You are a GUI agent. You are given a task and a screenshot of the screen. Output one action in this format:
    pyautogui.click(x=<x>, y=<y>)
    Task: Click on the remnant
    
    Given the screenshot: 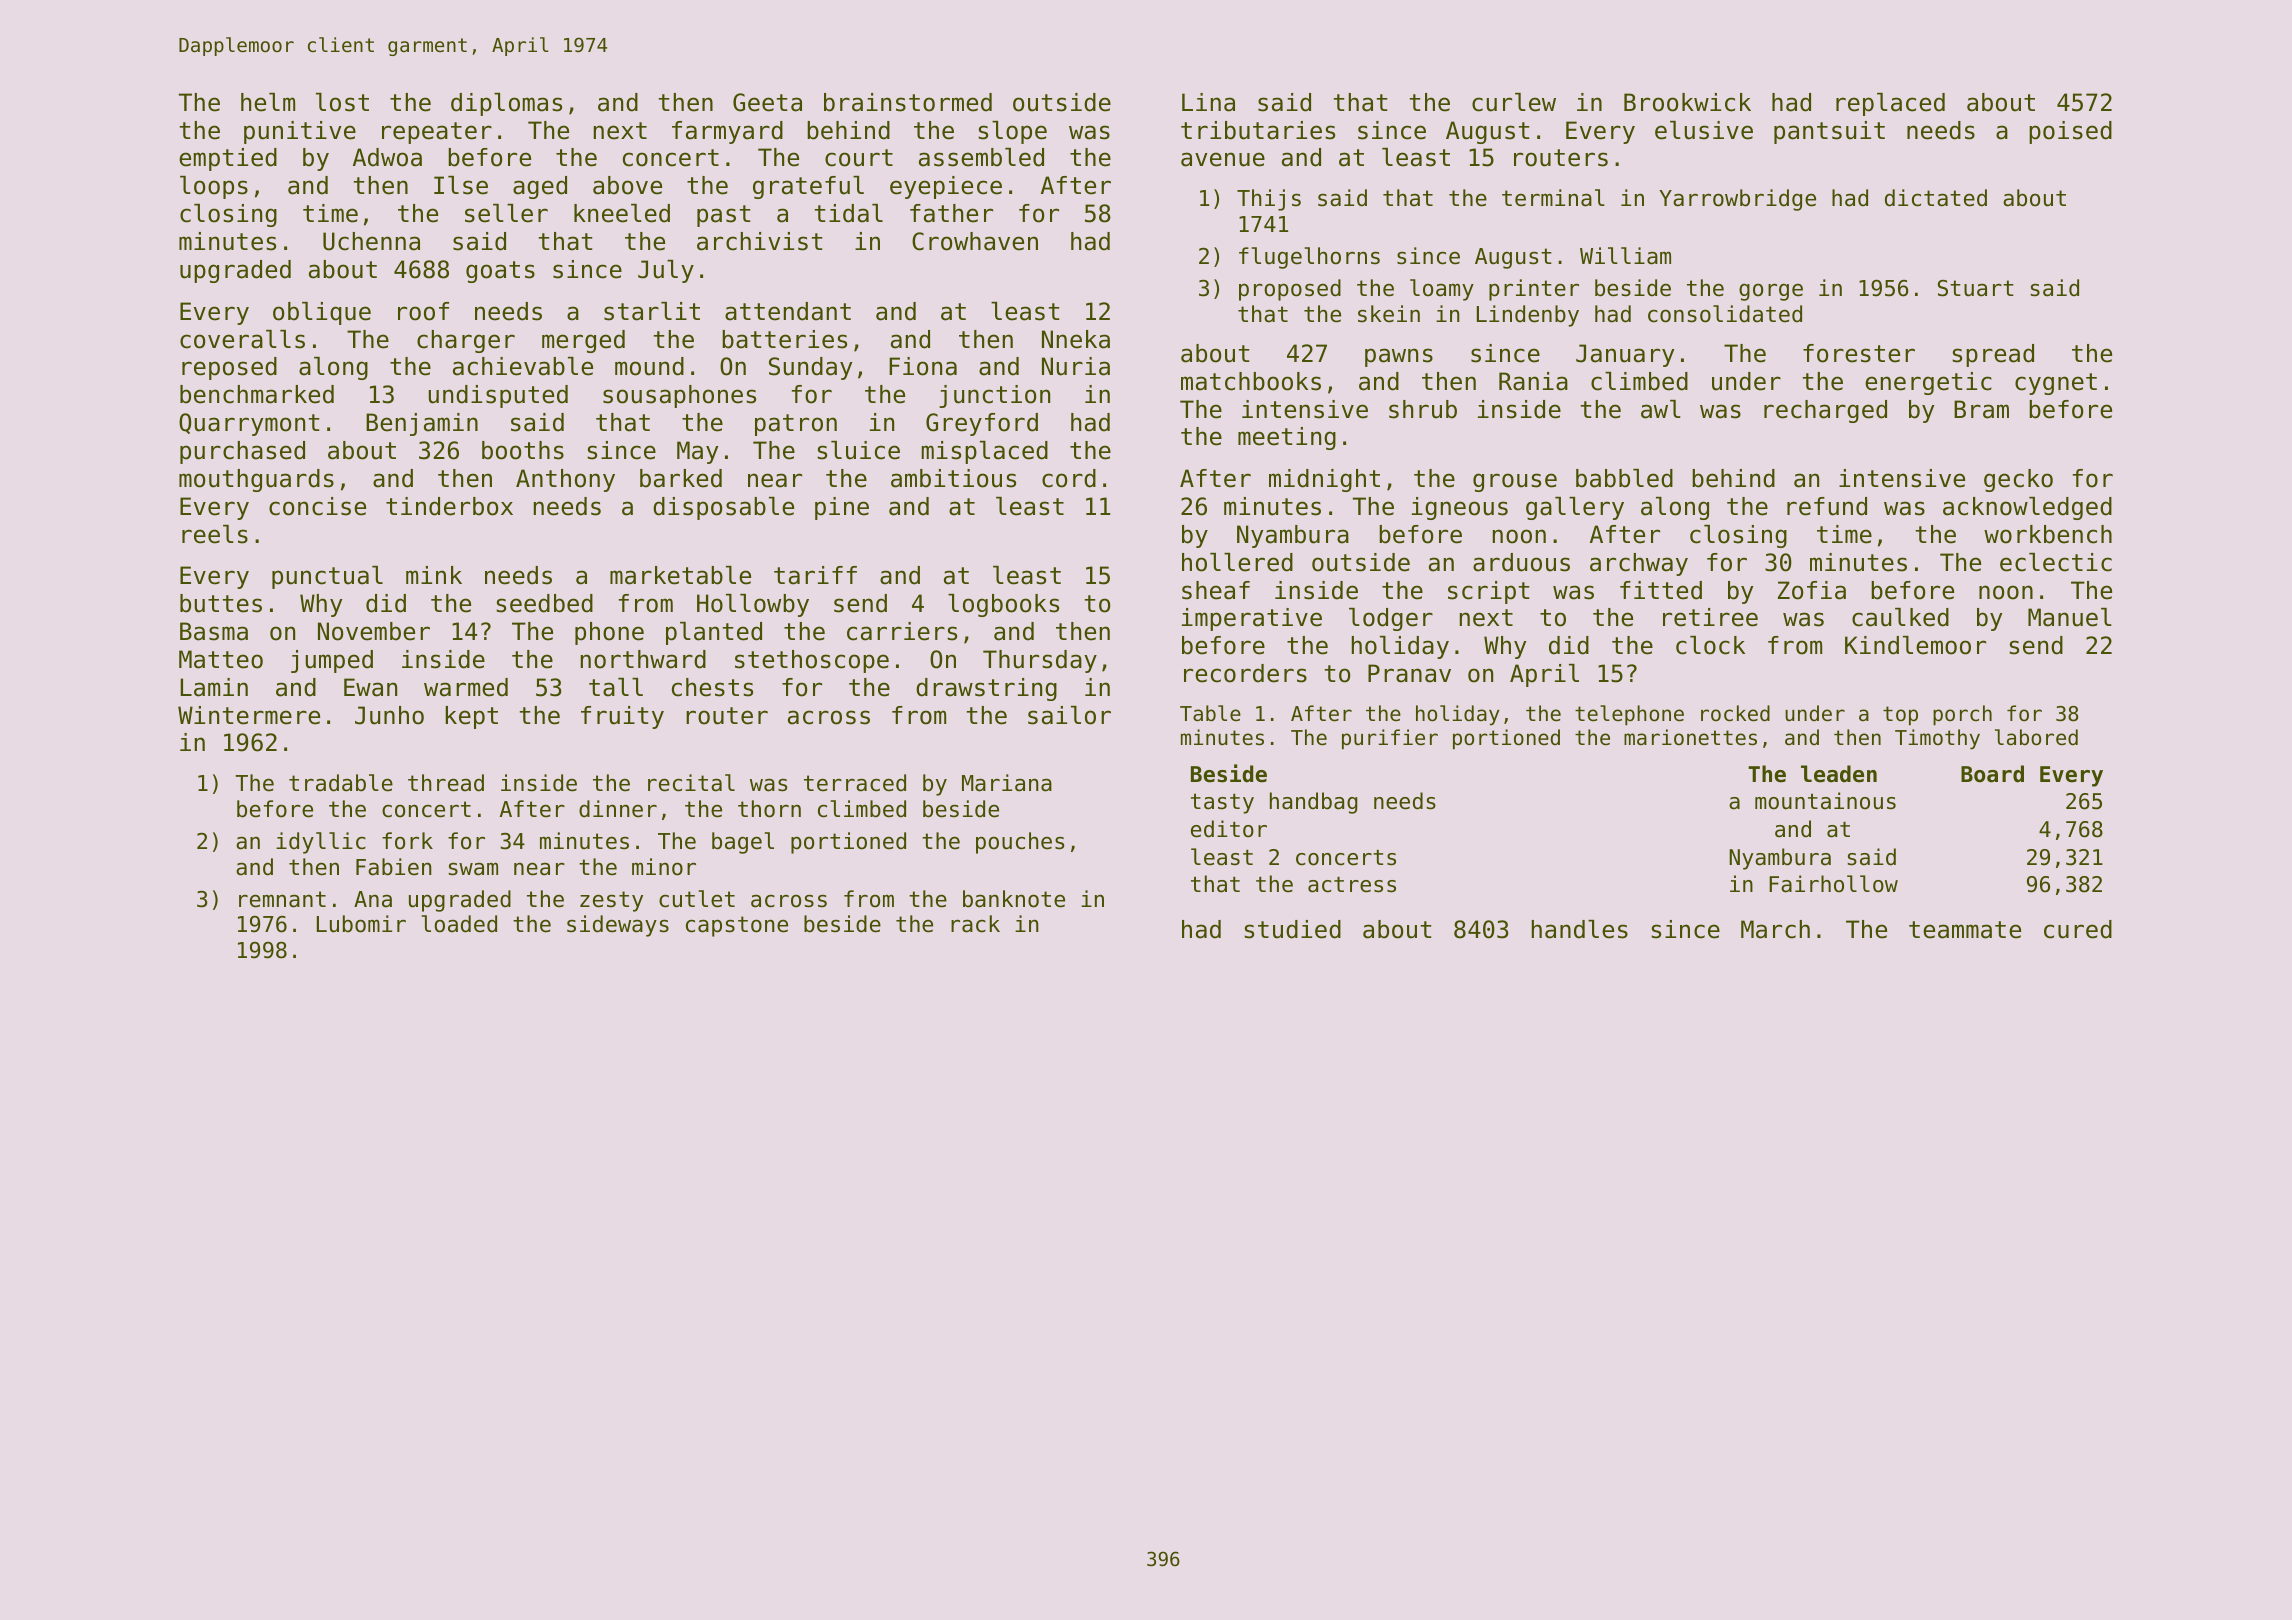 What is the action you would take?
    pyautogui.click(x=282, y=899)
